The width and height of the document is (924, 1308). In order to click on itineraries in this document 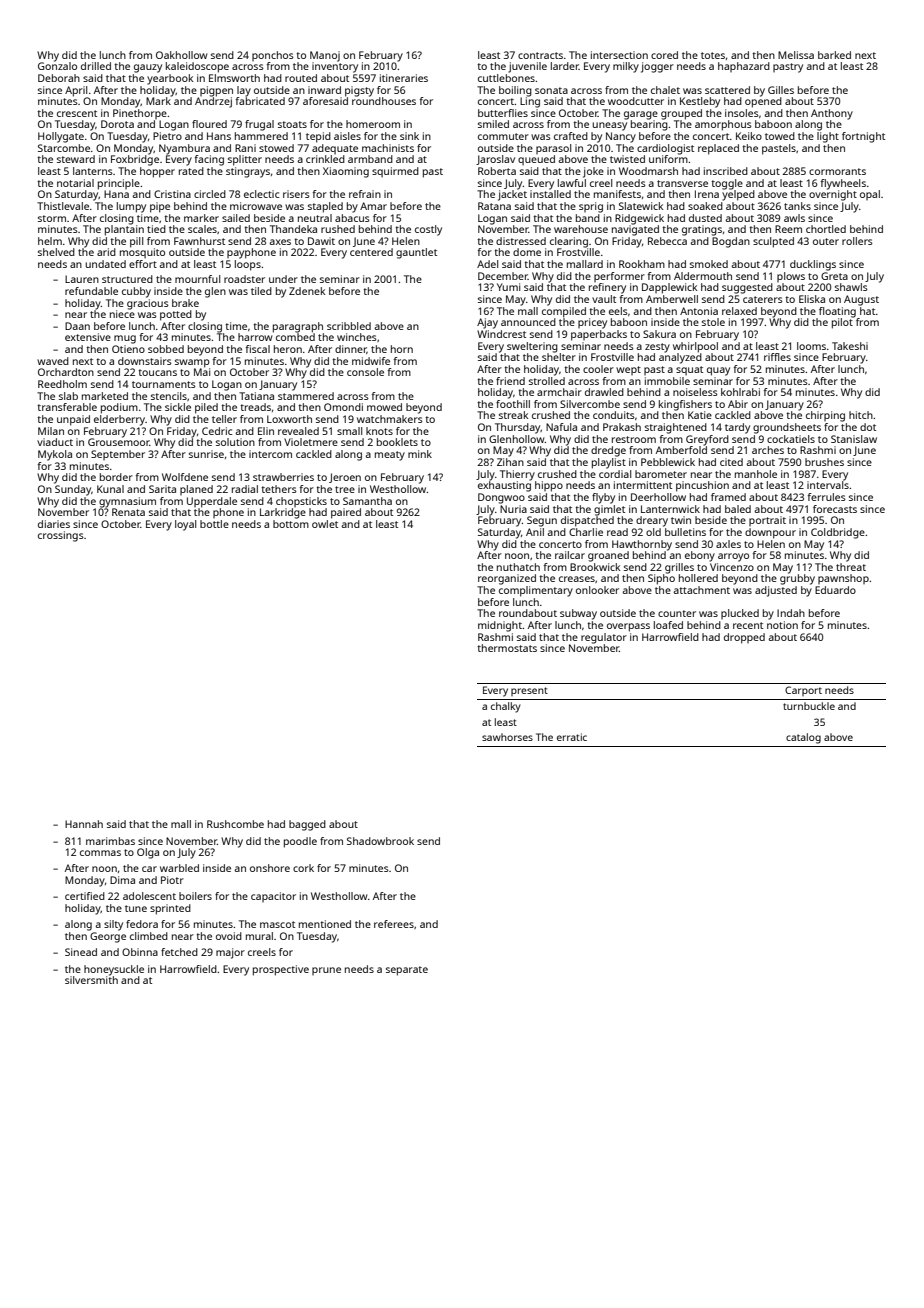, I will do `click(404, 78)`.
